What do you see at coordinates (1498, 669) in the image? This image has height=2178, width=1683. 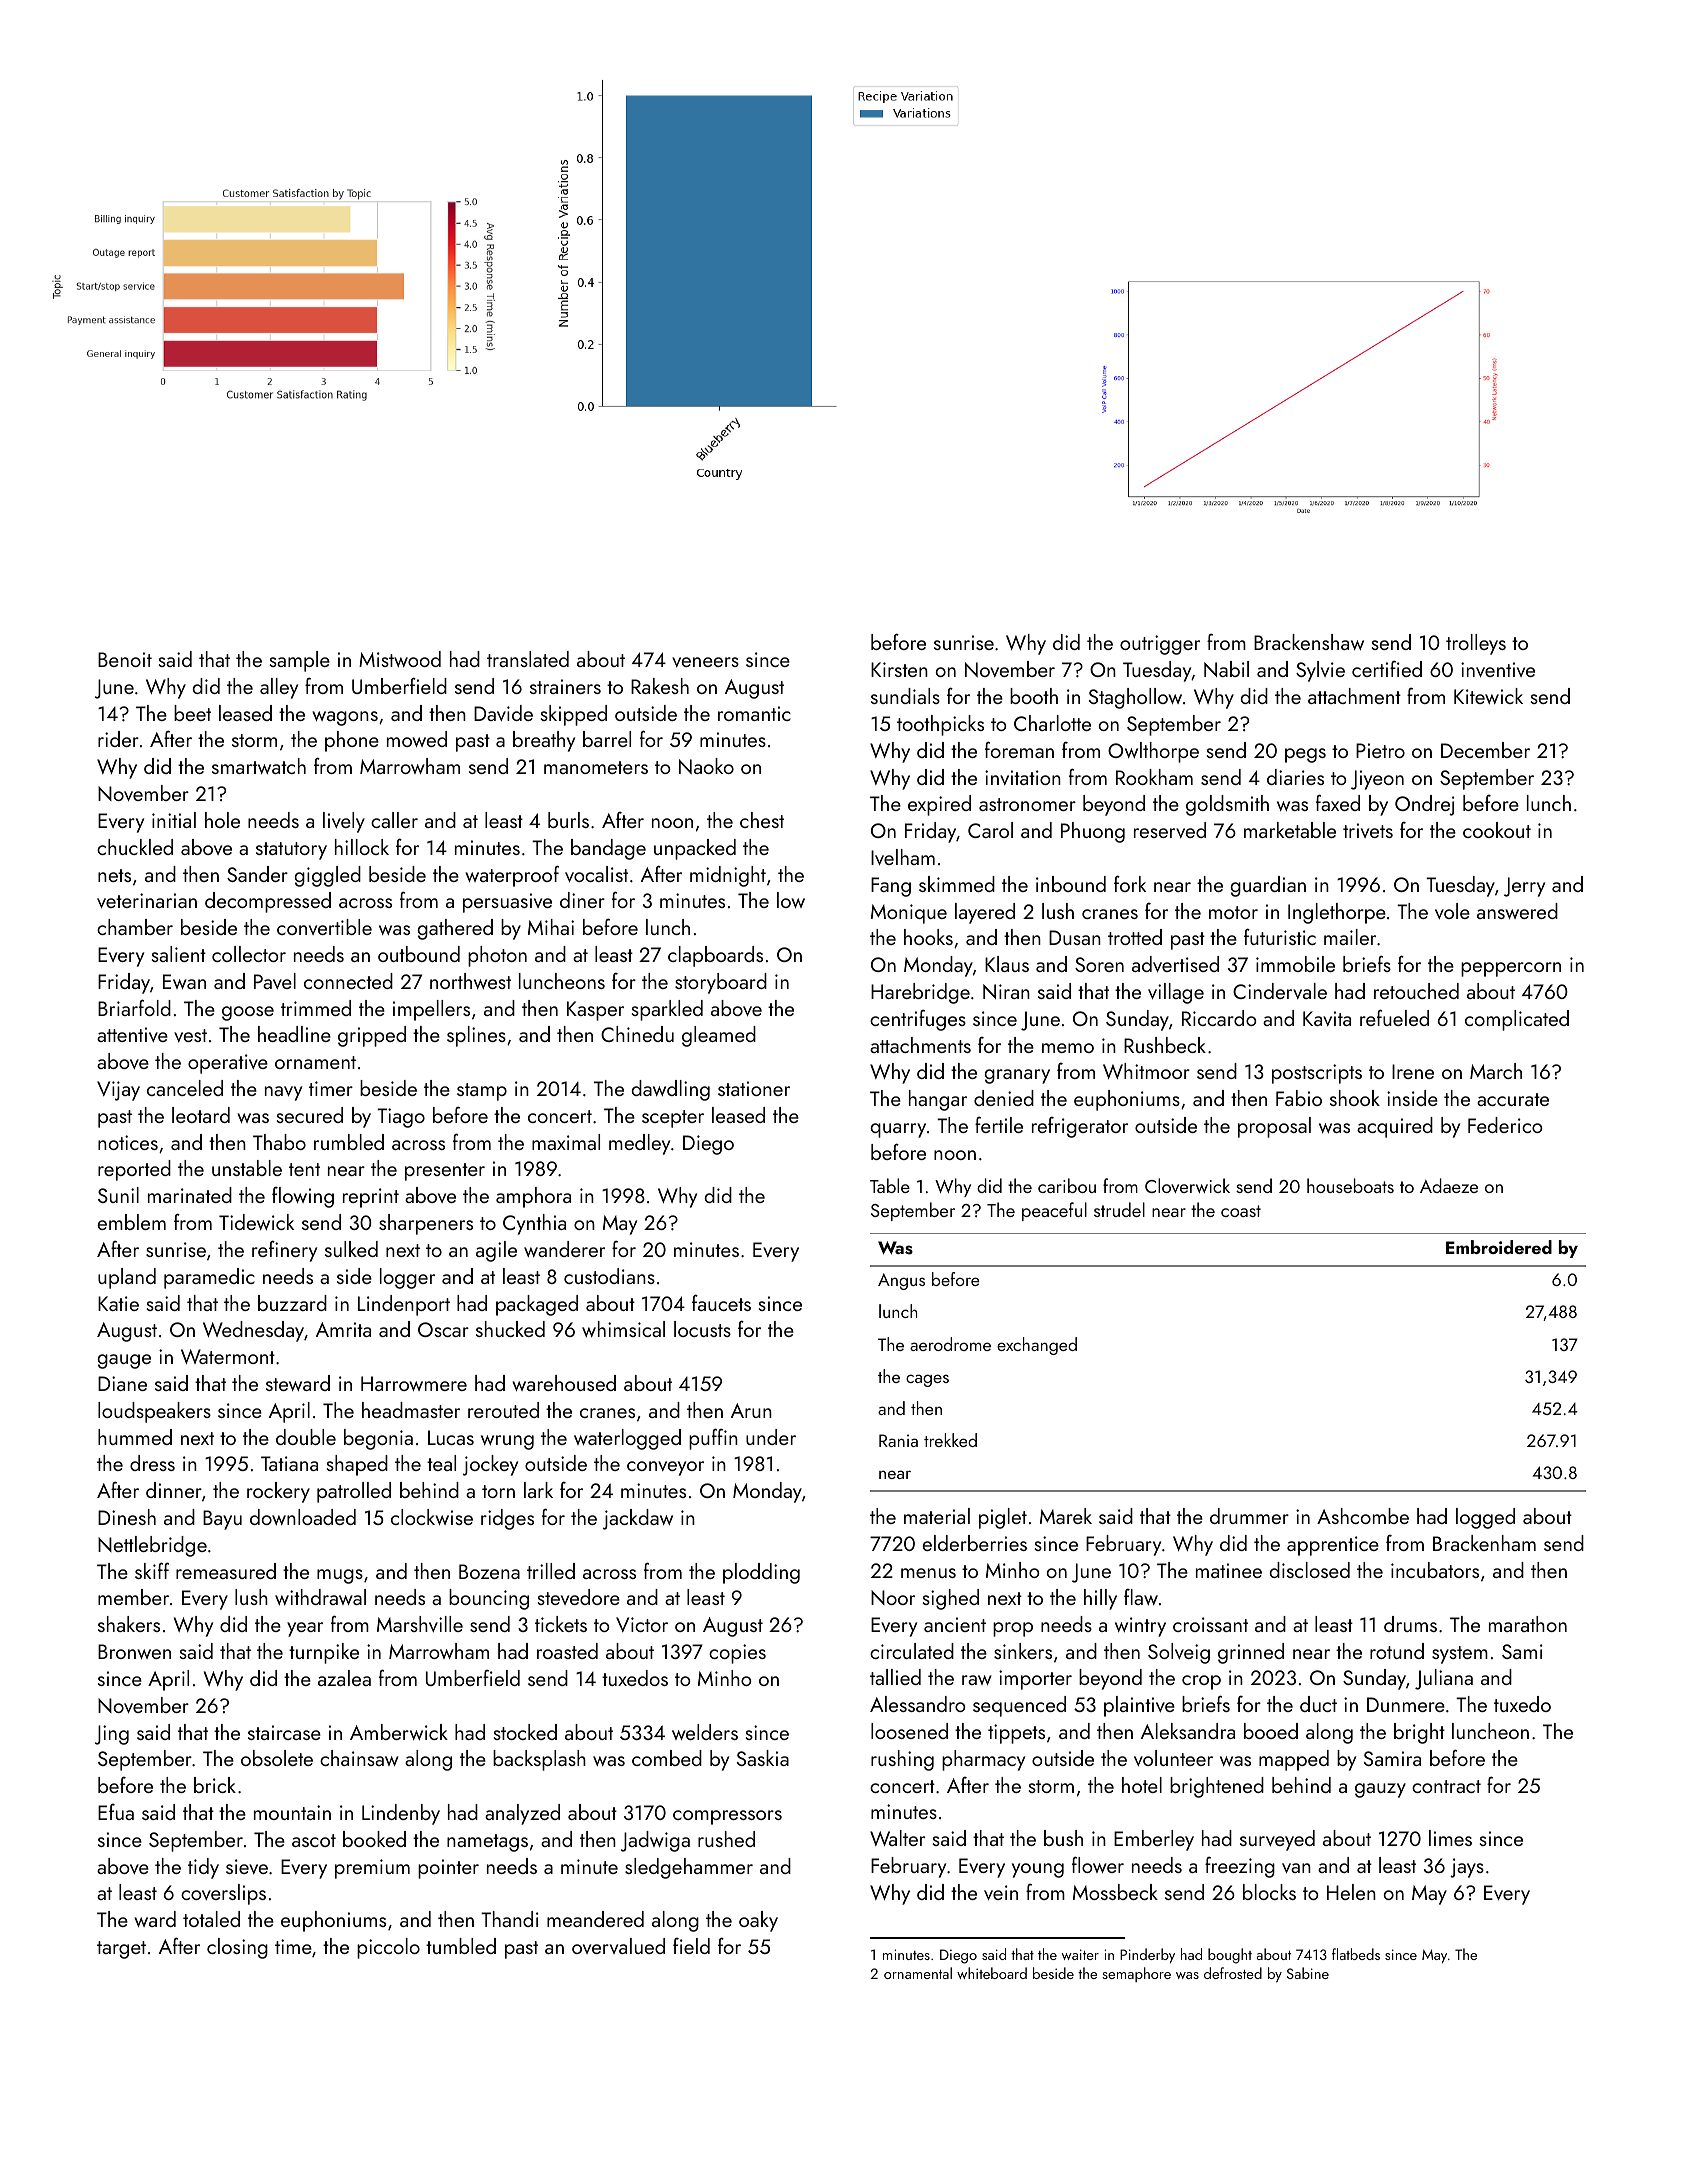 I see `inventive` at bounding box center [1498, 669].
